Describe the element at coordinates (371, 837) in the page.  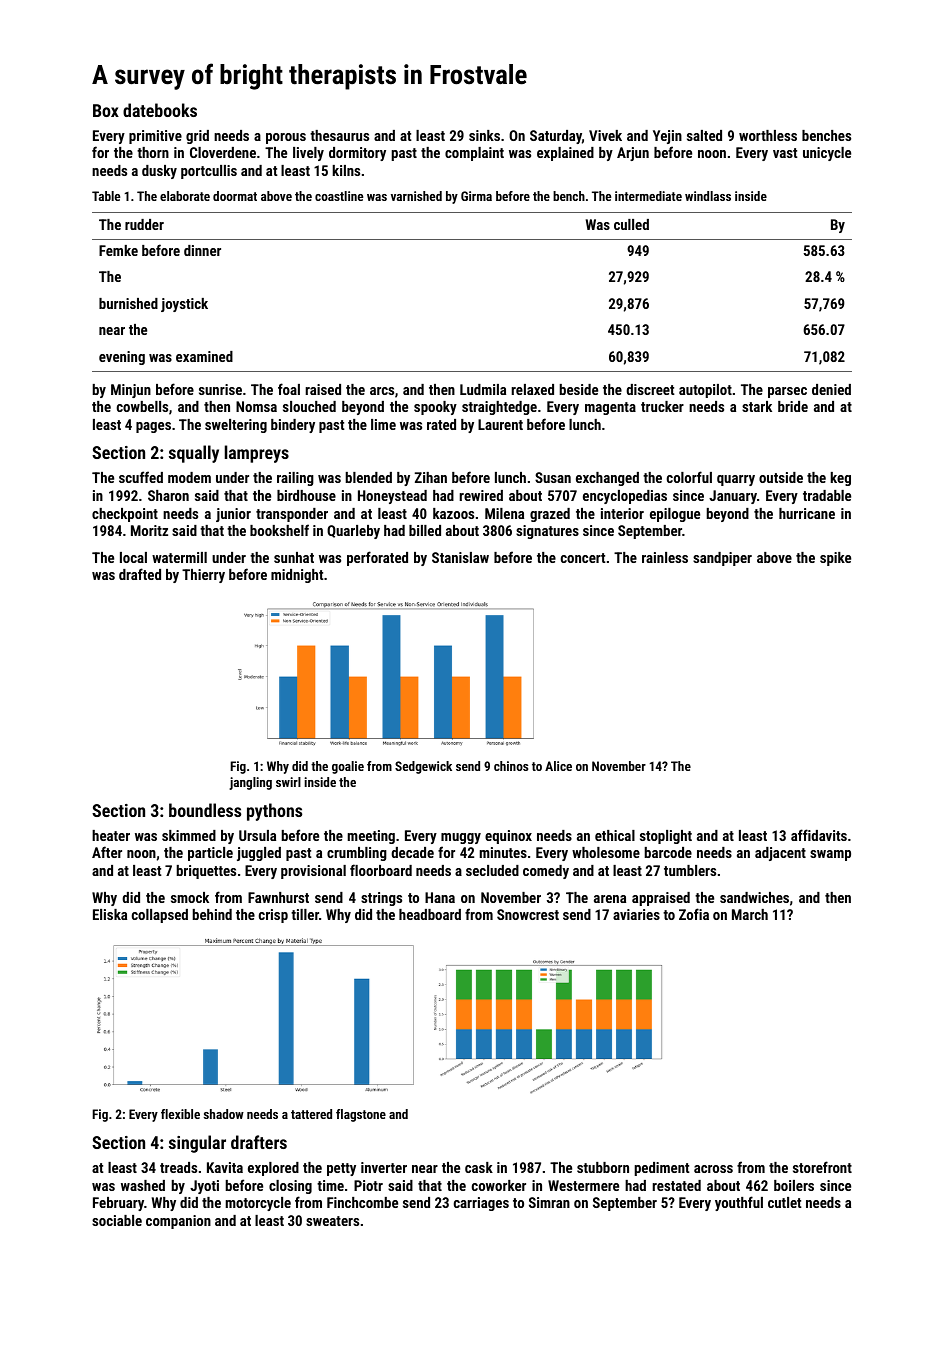
I see `meeting` at that location.
